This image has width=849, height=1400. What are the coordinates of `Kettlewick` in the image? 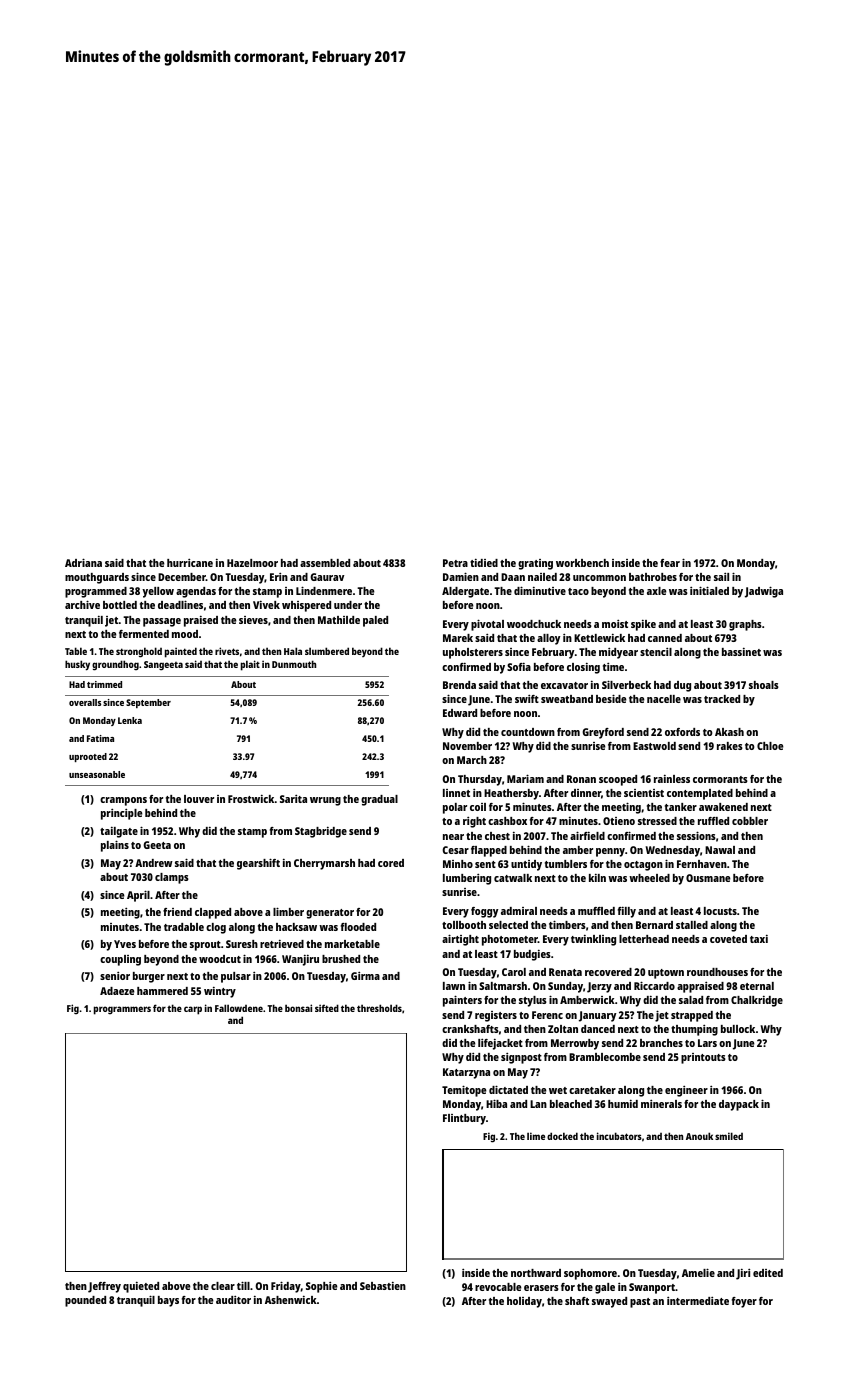 It's located at (599, 638).
